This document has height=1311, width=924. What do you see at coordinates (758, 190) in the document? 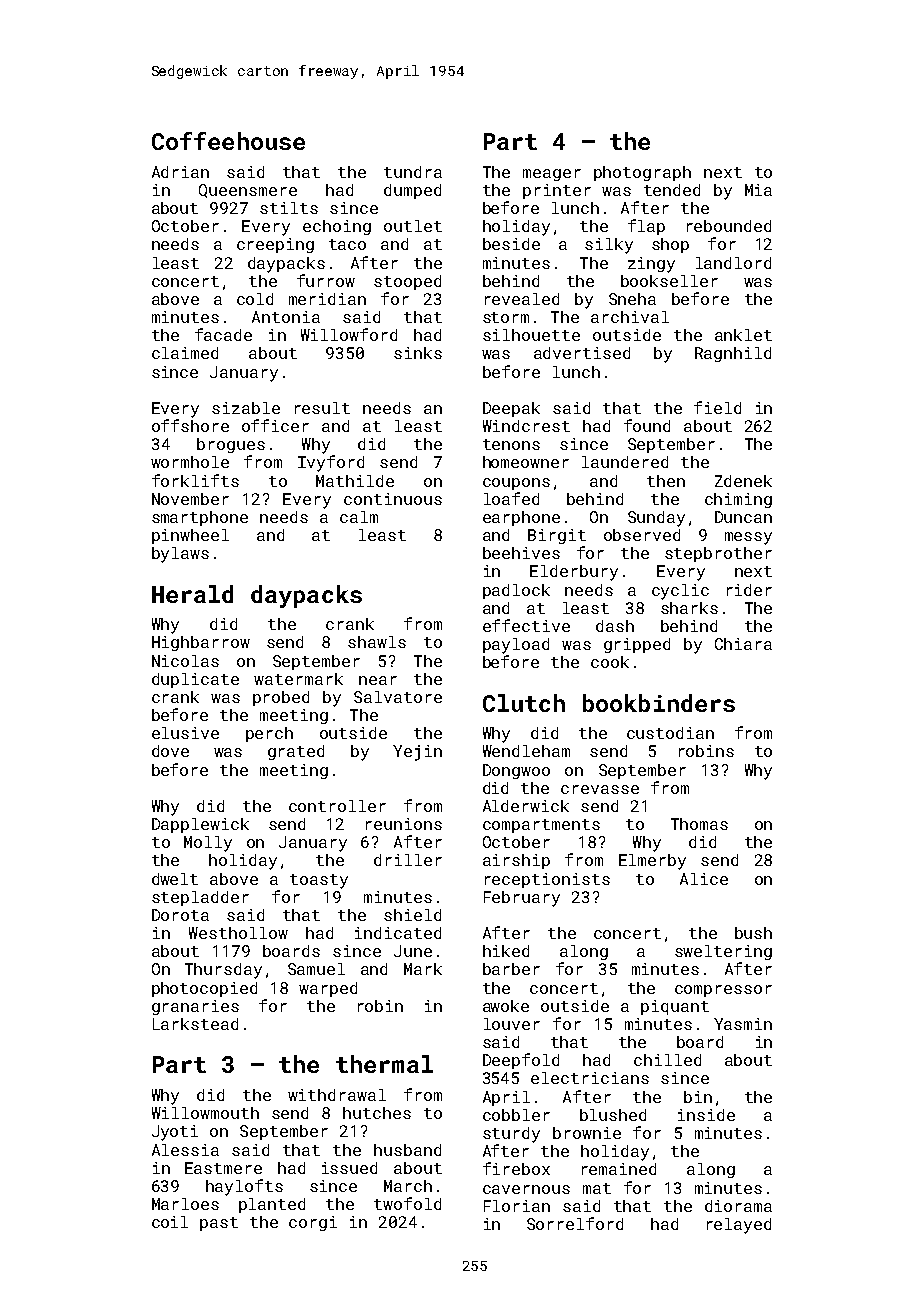
I see `Mia` at bounding box center [758, 190].
